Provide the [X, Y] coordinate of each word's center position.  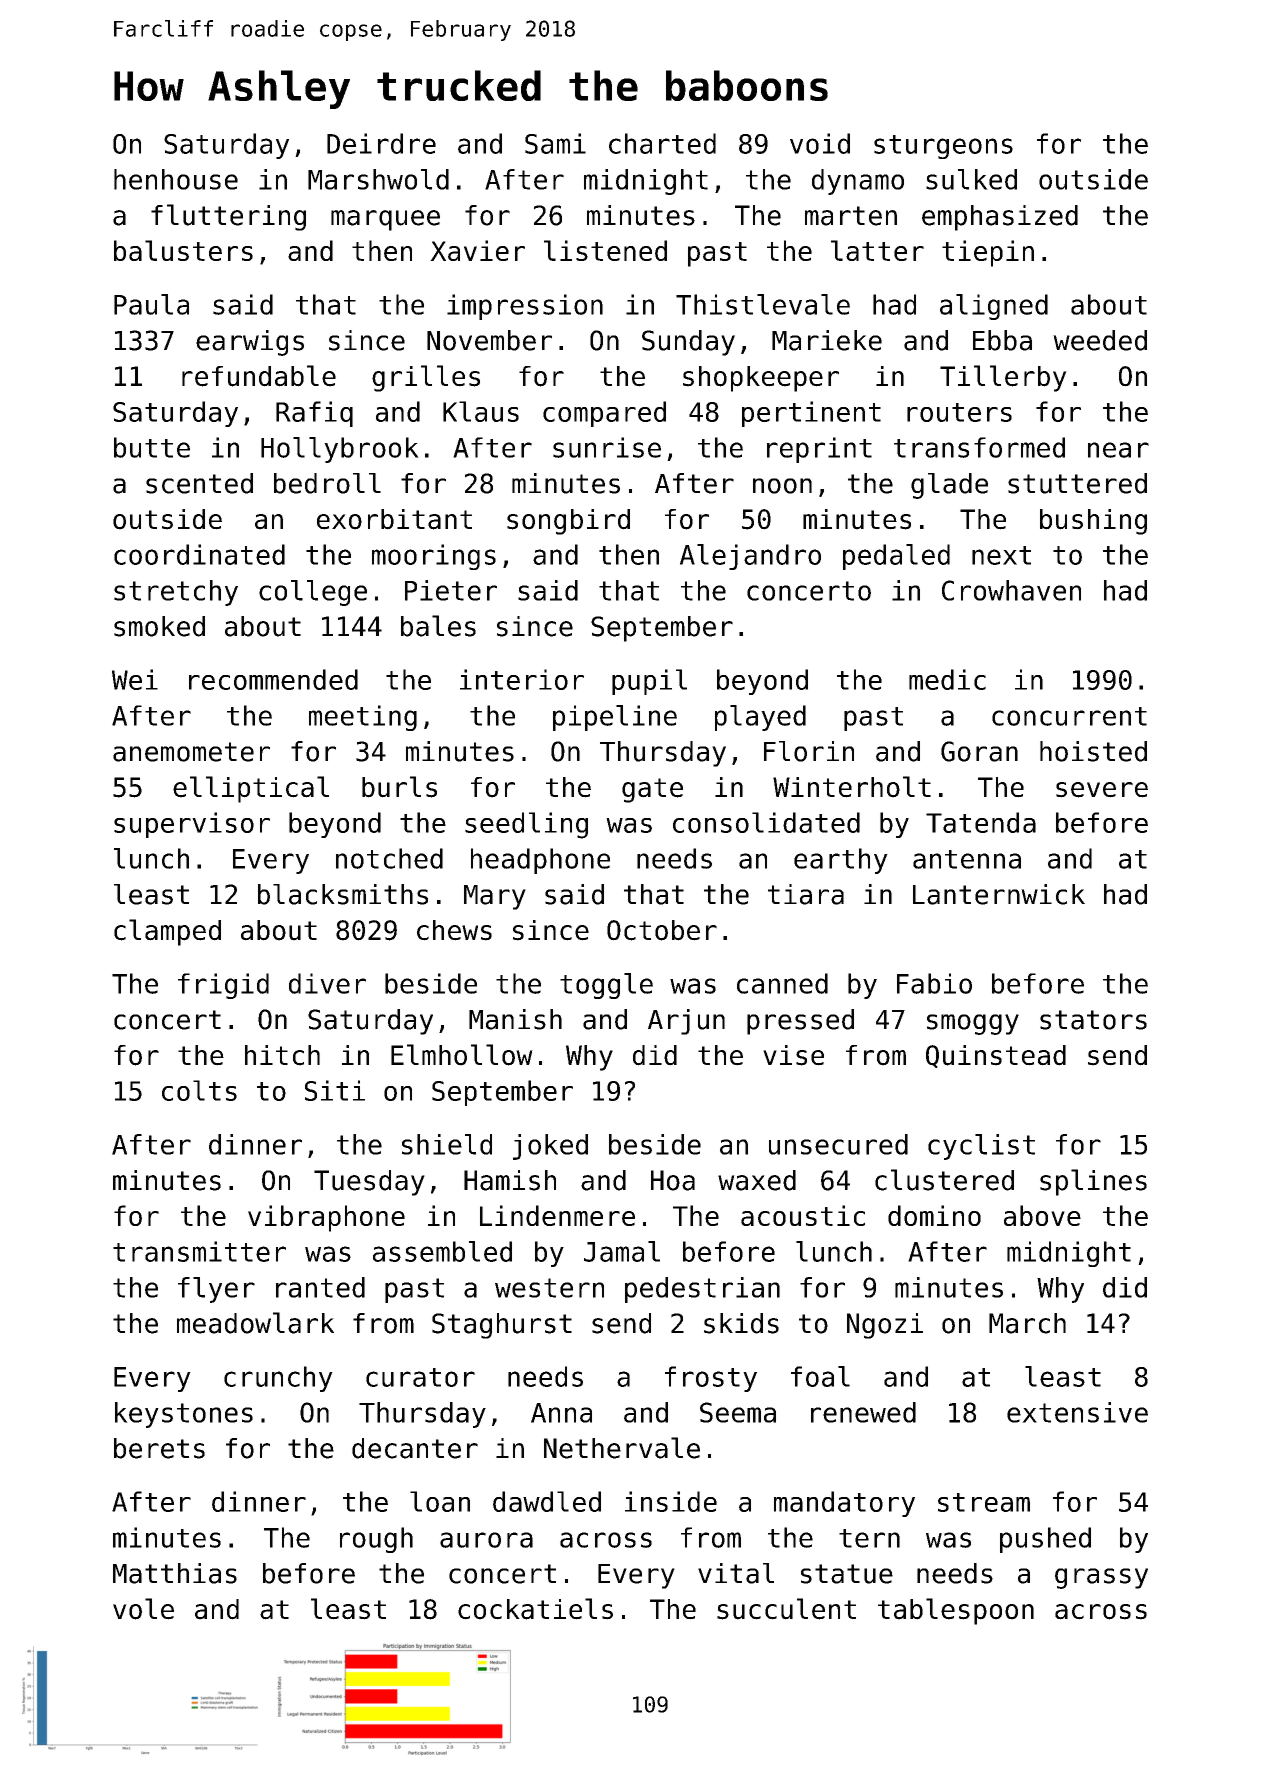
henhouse [176, 179]
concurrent [1069, 716]
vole [143, 1609]
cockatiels [535, 1609]
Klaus [481, 411]
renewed [863, 1412]
